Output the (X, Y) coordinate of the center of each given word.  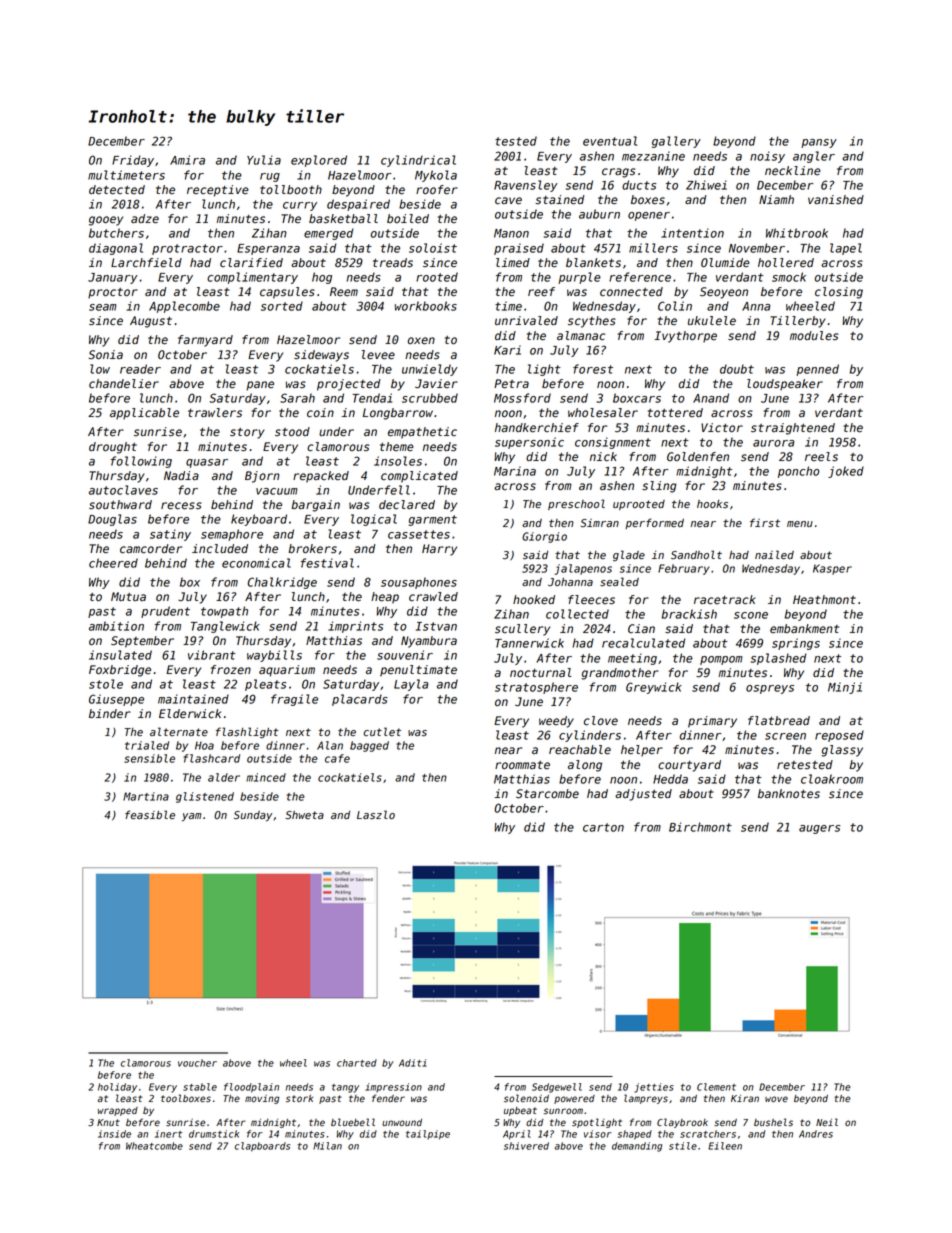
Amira (187, 160)
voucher (197, 1063)
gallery (676, 142)
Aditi (413, 1063)
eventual (610, 141)
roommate (522, 765)
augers (819, 829)
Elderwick (190, 714)
